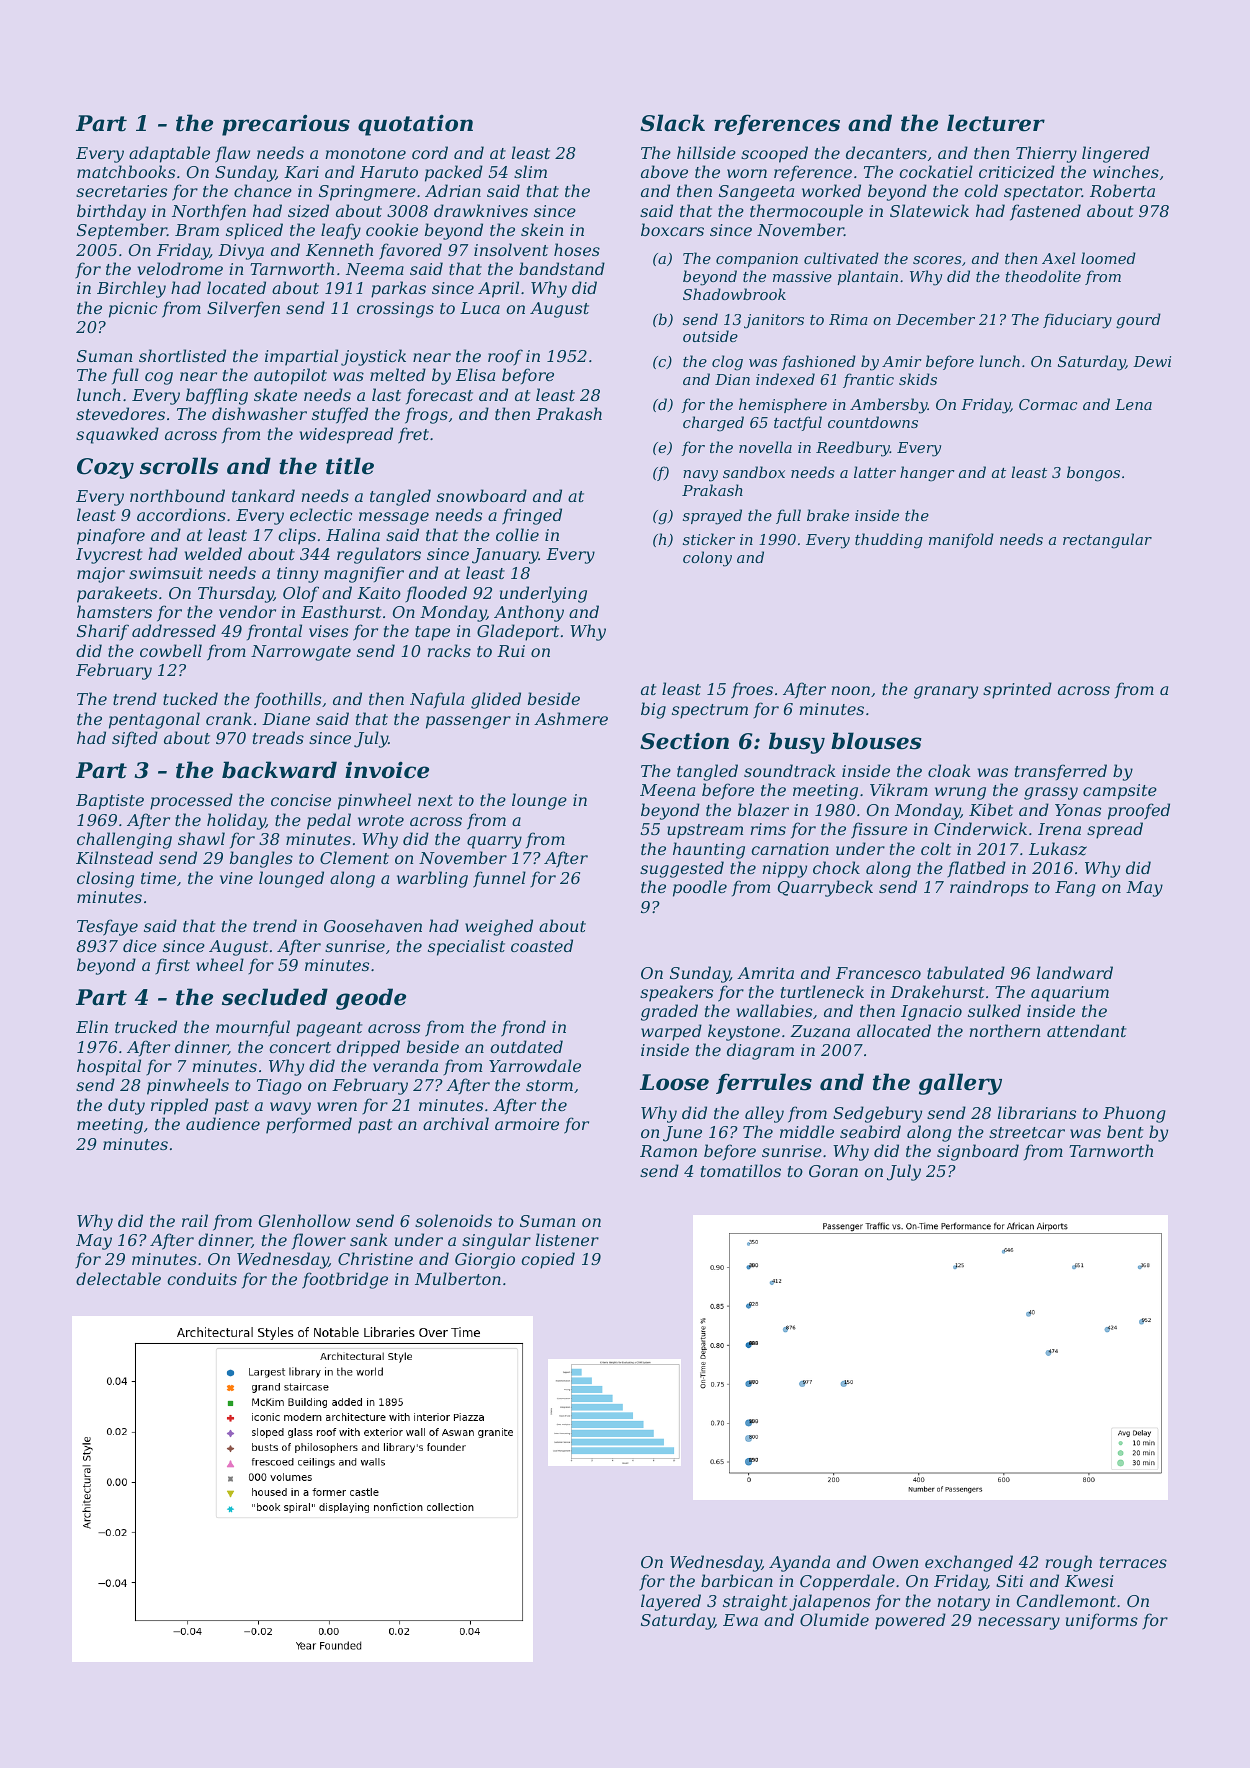 Image resolution: width=1250 pixels, height=1768 pixels. Describe the element at coordinates (966, 972) in the screenshot. I see `tabulated` at that location.
